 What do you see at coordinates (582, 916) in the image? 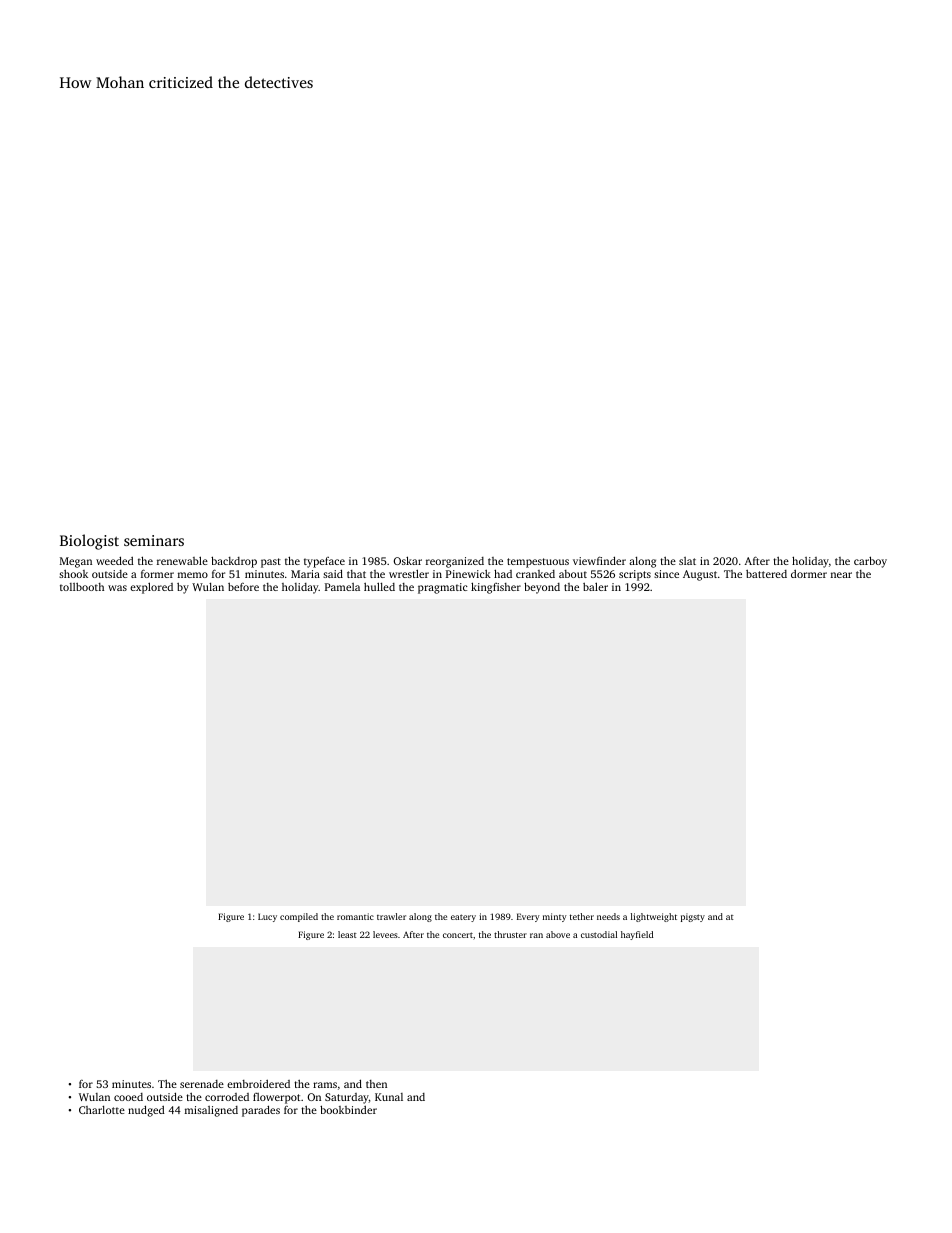
I see `tether` at bounding box center [582, 916].
